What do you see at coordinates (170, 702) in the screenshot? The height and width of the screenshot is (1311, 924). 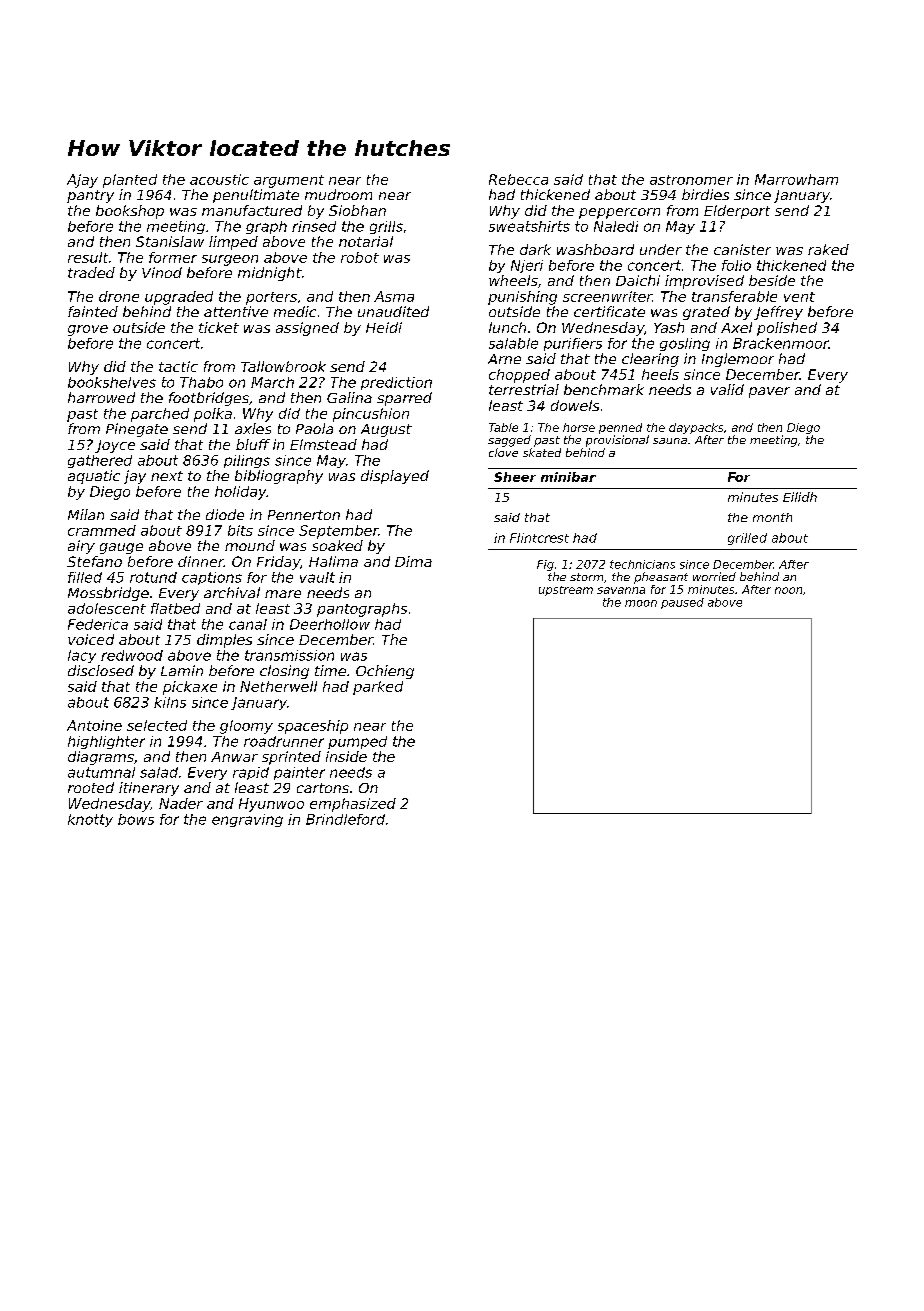 I see `kilns` at bounding box center [170, 702].
